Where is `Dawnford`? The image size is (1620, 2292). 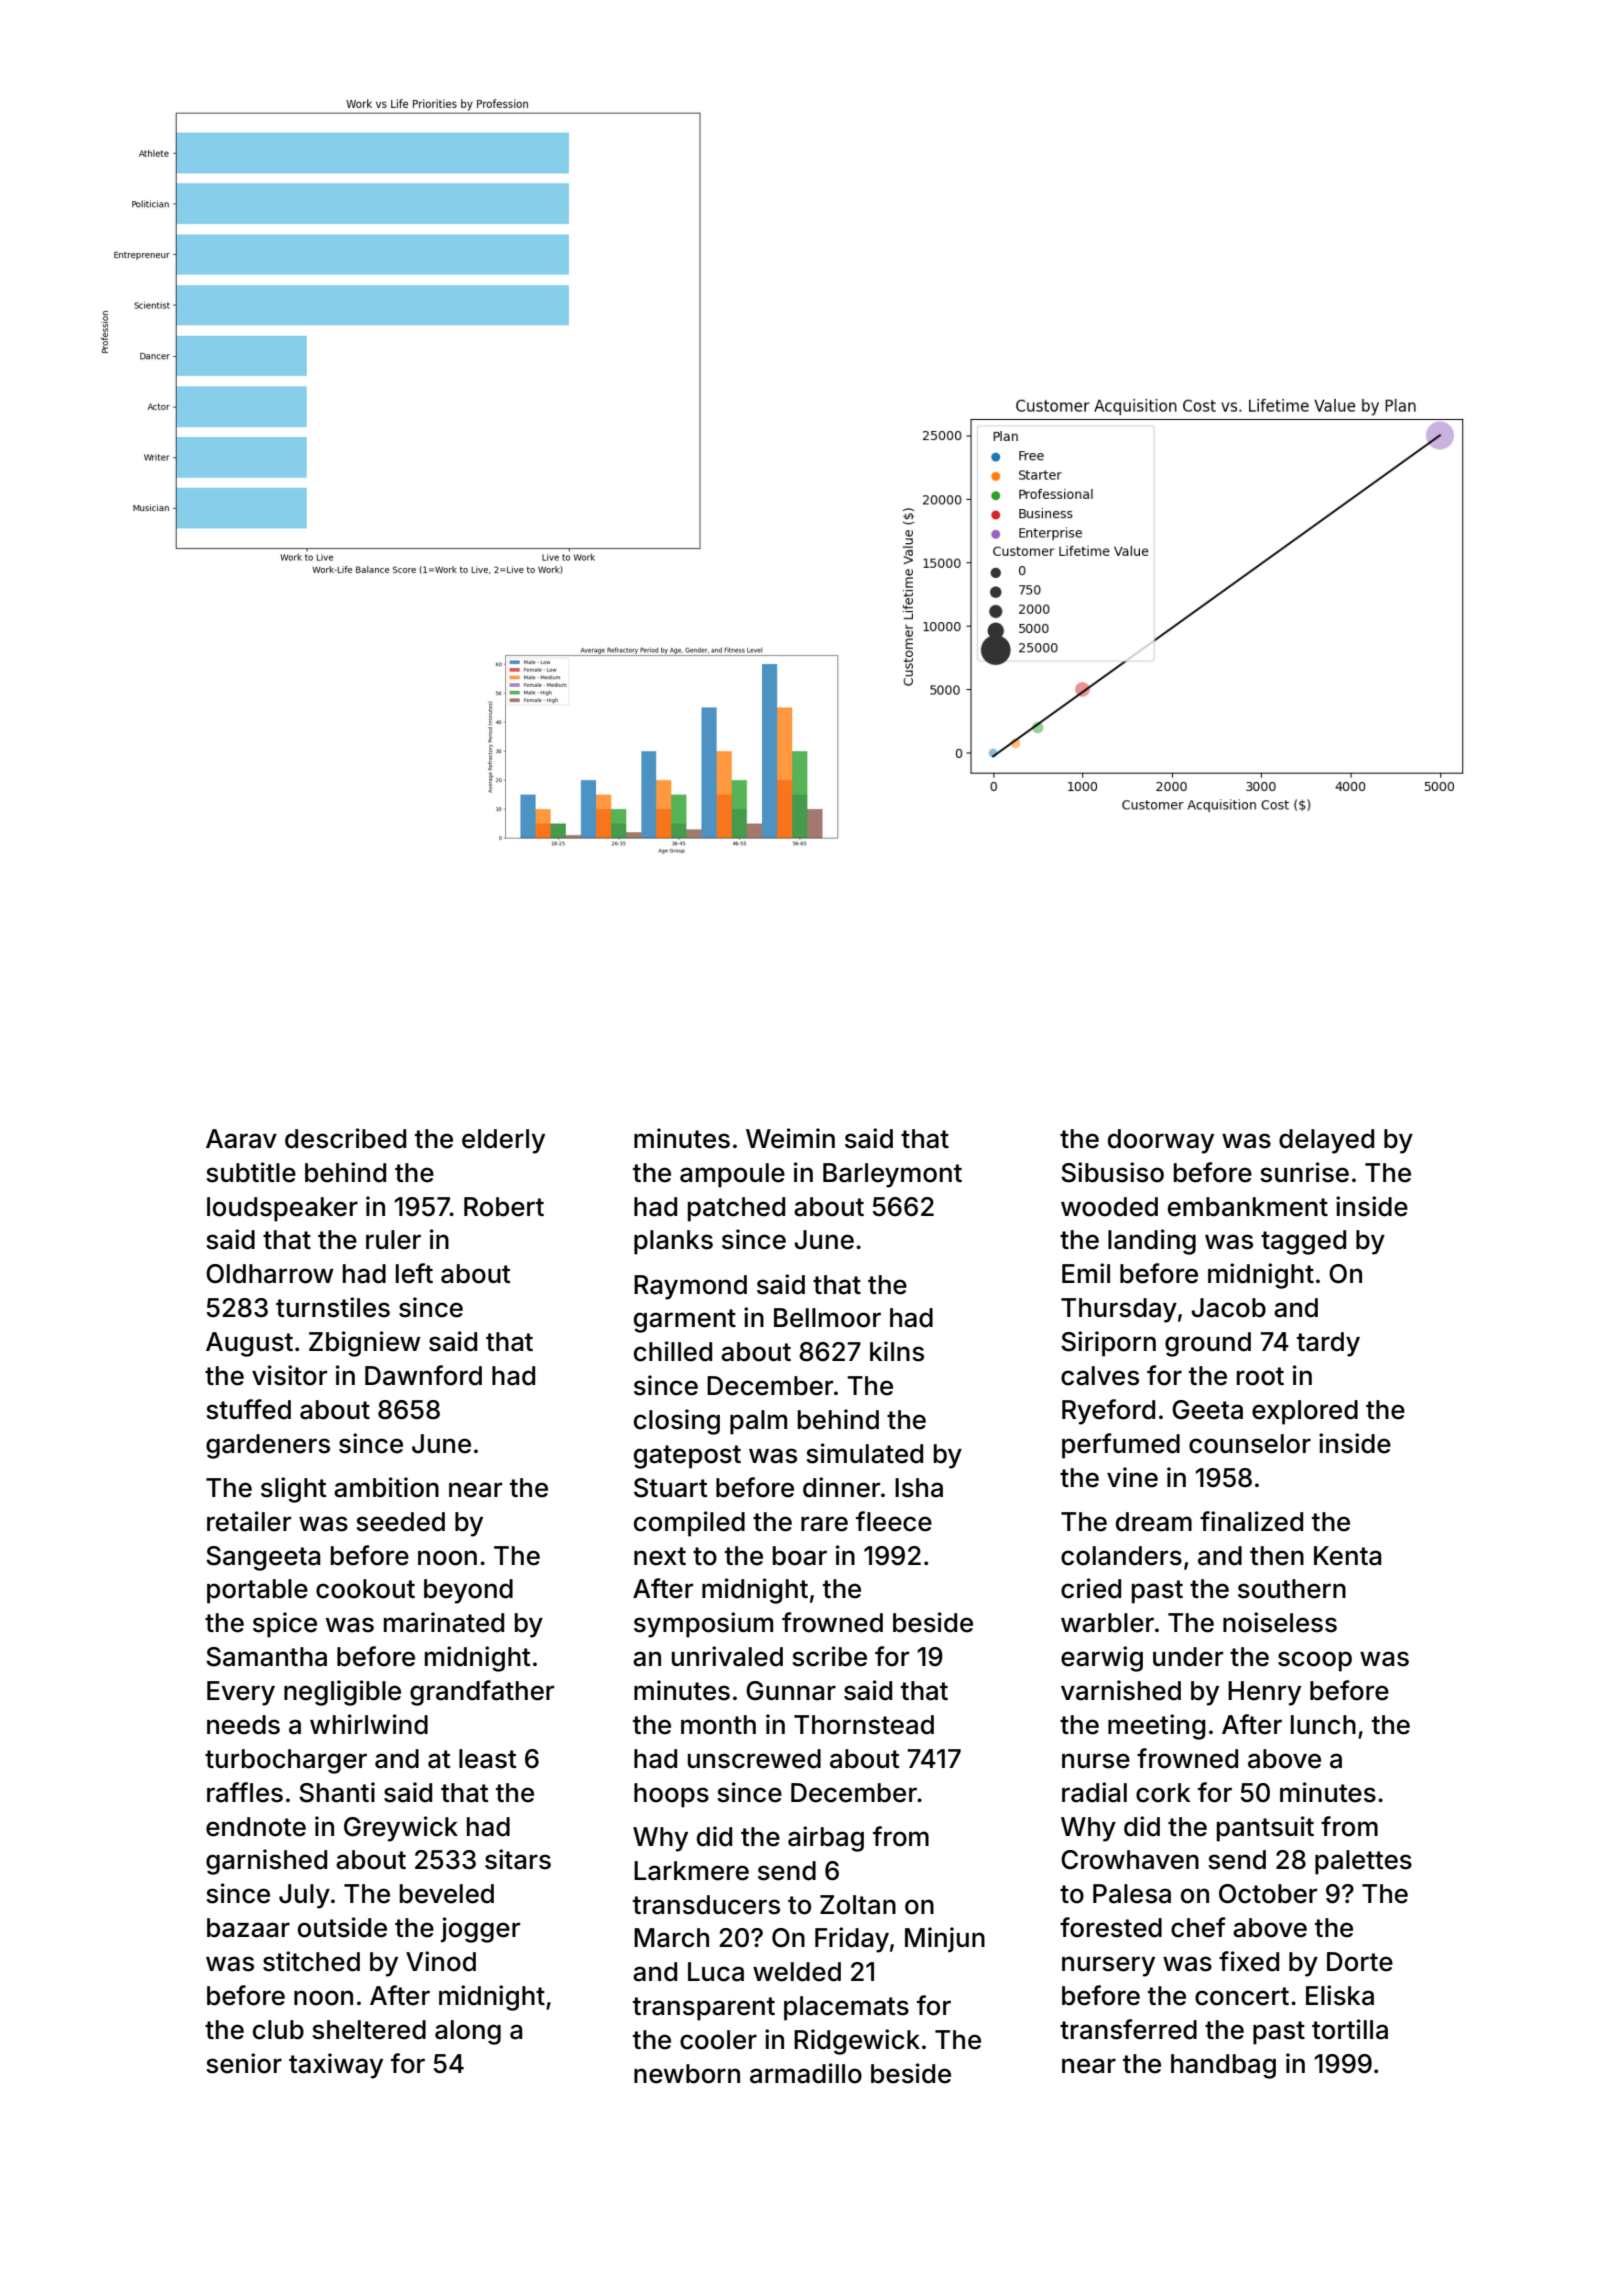 Dawnford is located at coordinates (423, 1375).
